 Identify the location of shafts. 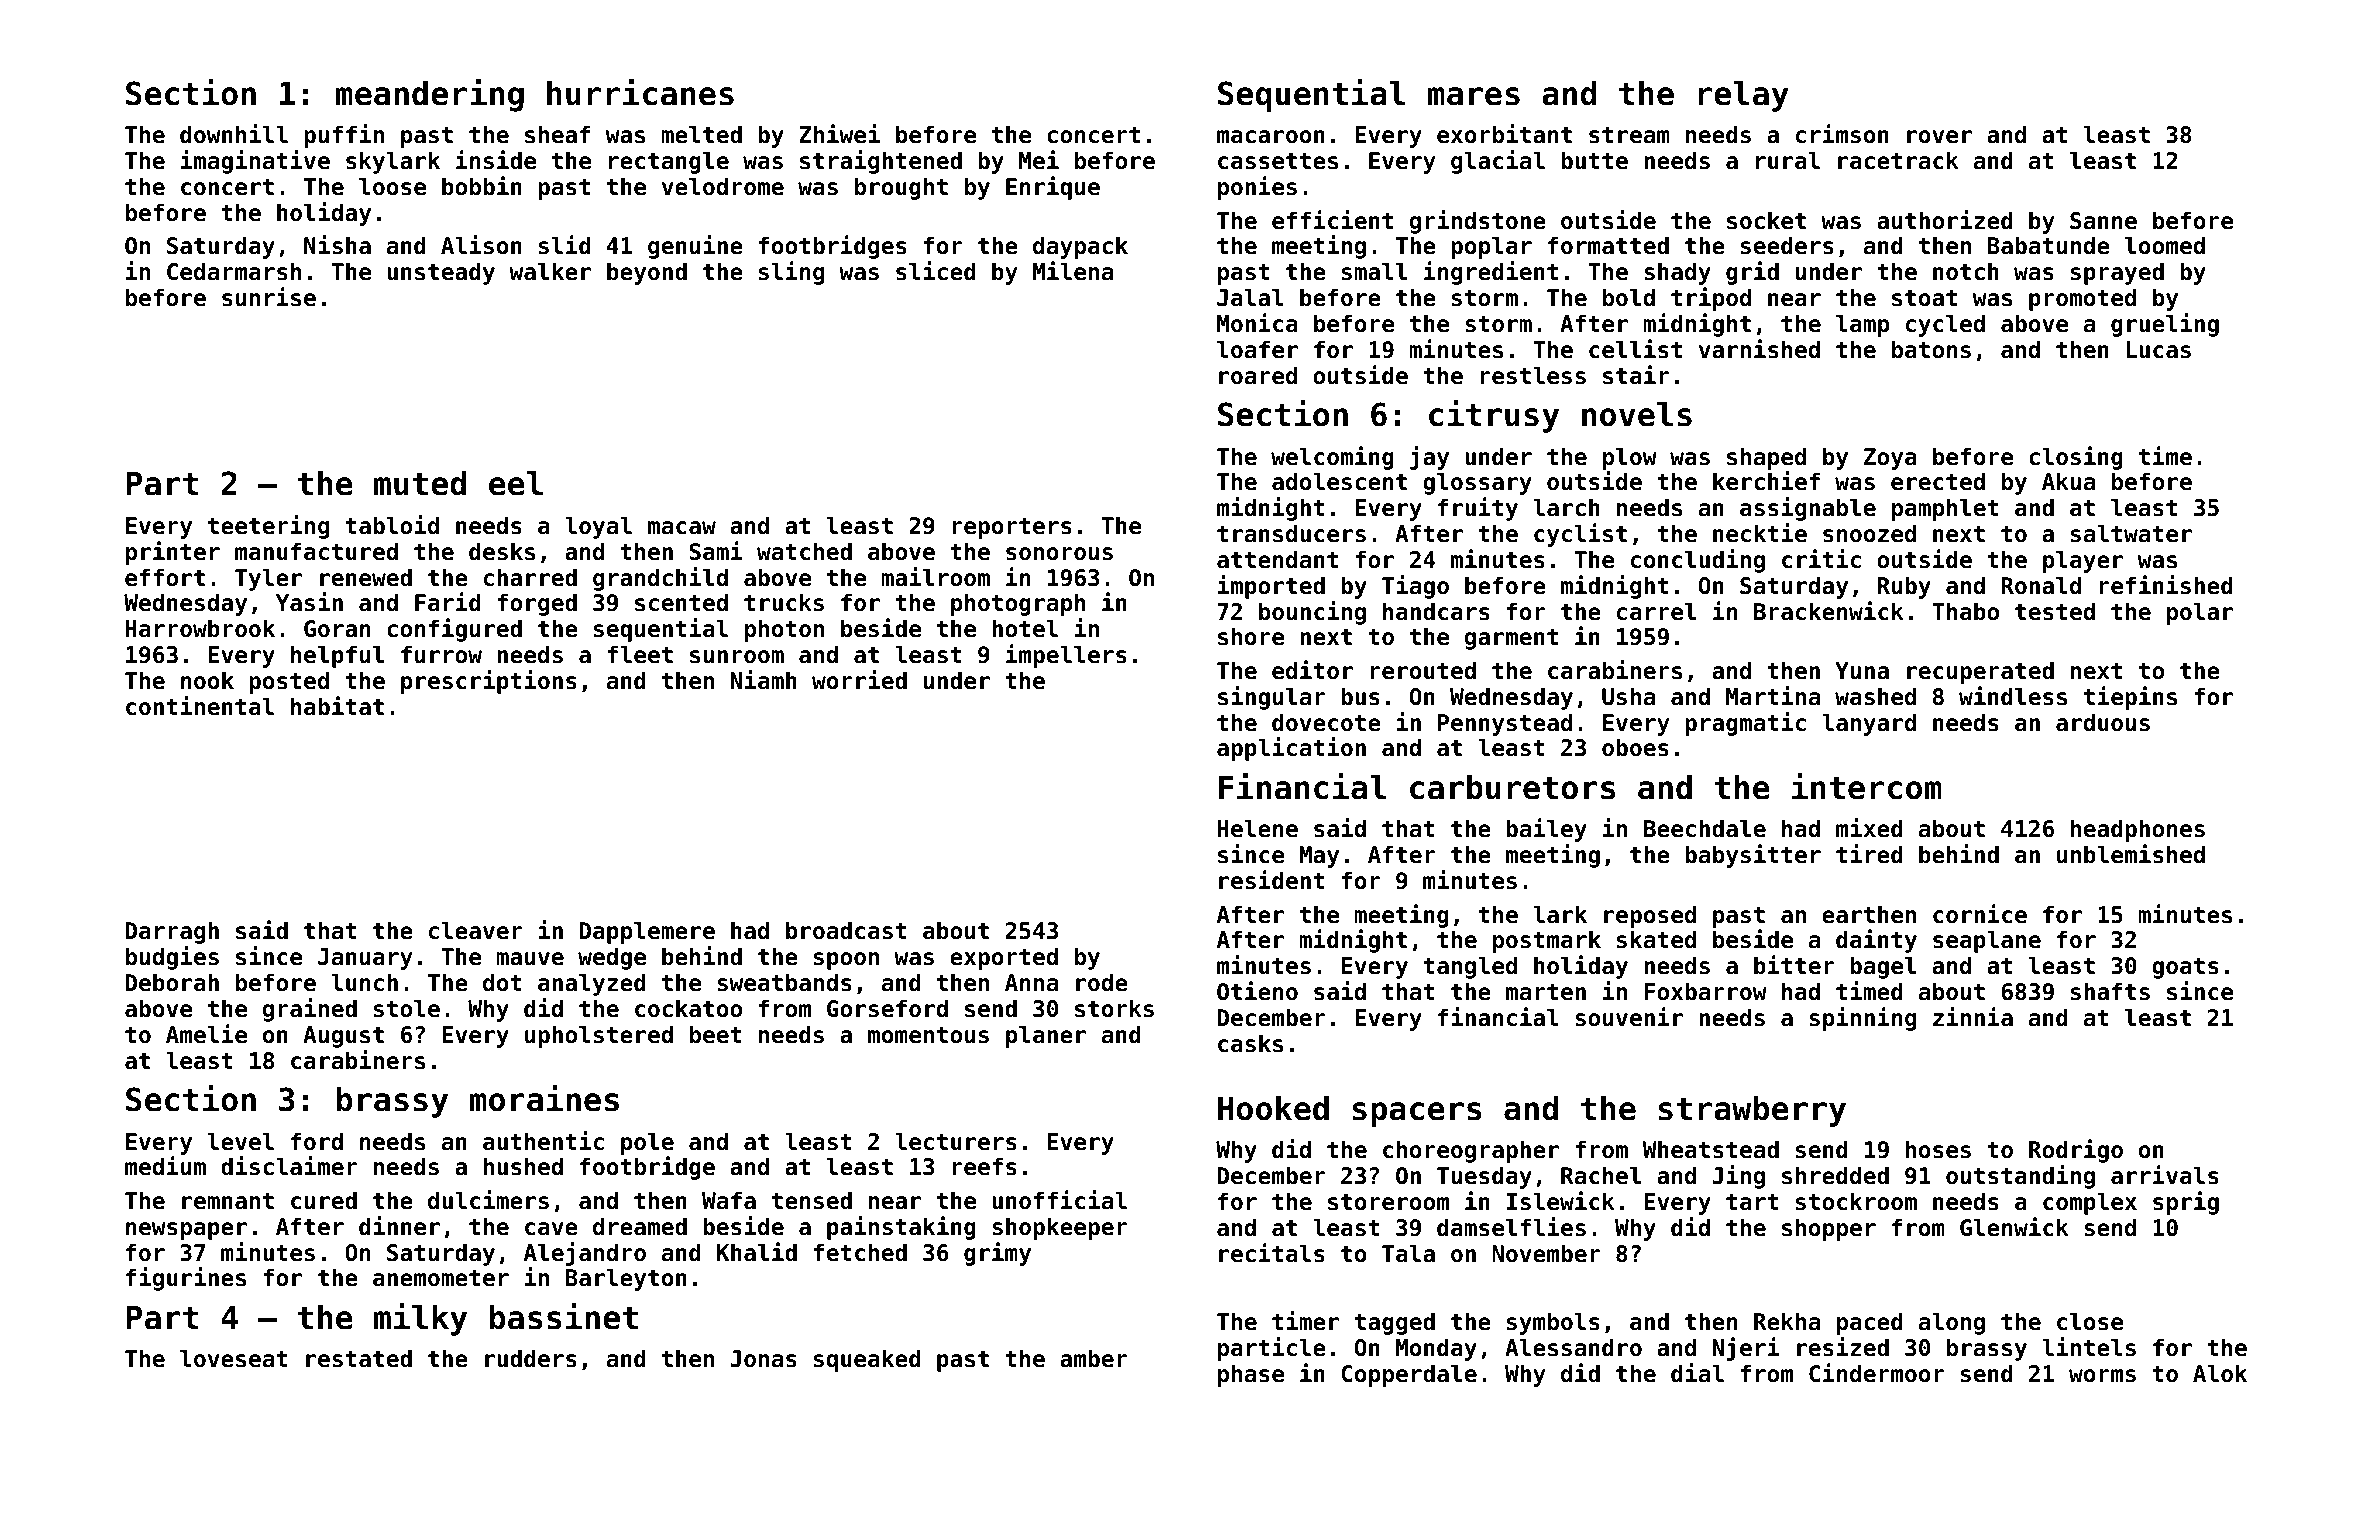
(2110, 991).
